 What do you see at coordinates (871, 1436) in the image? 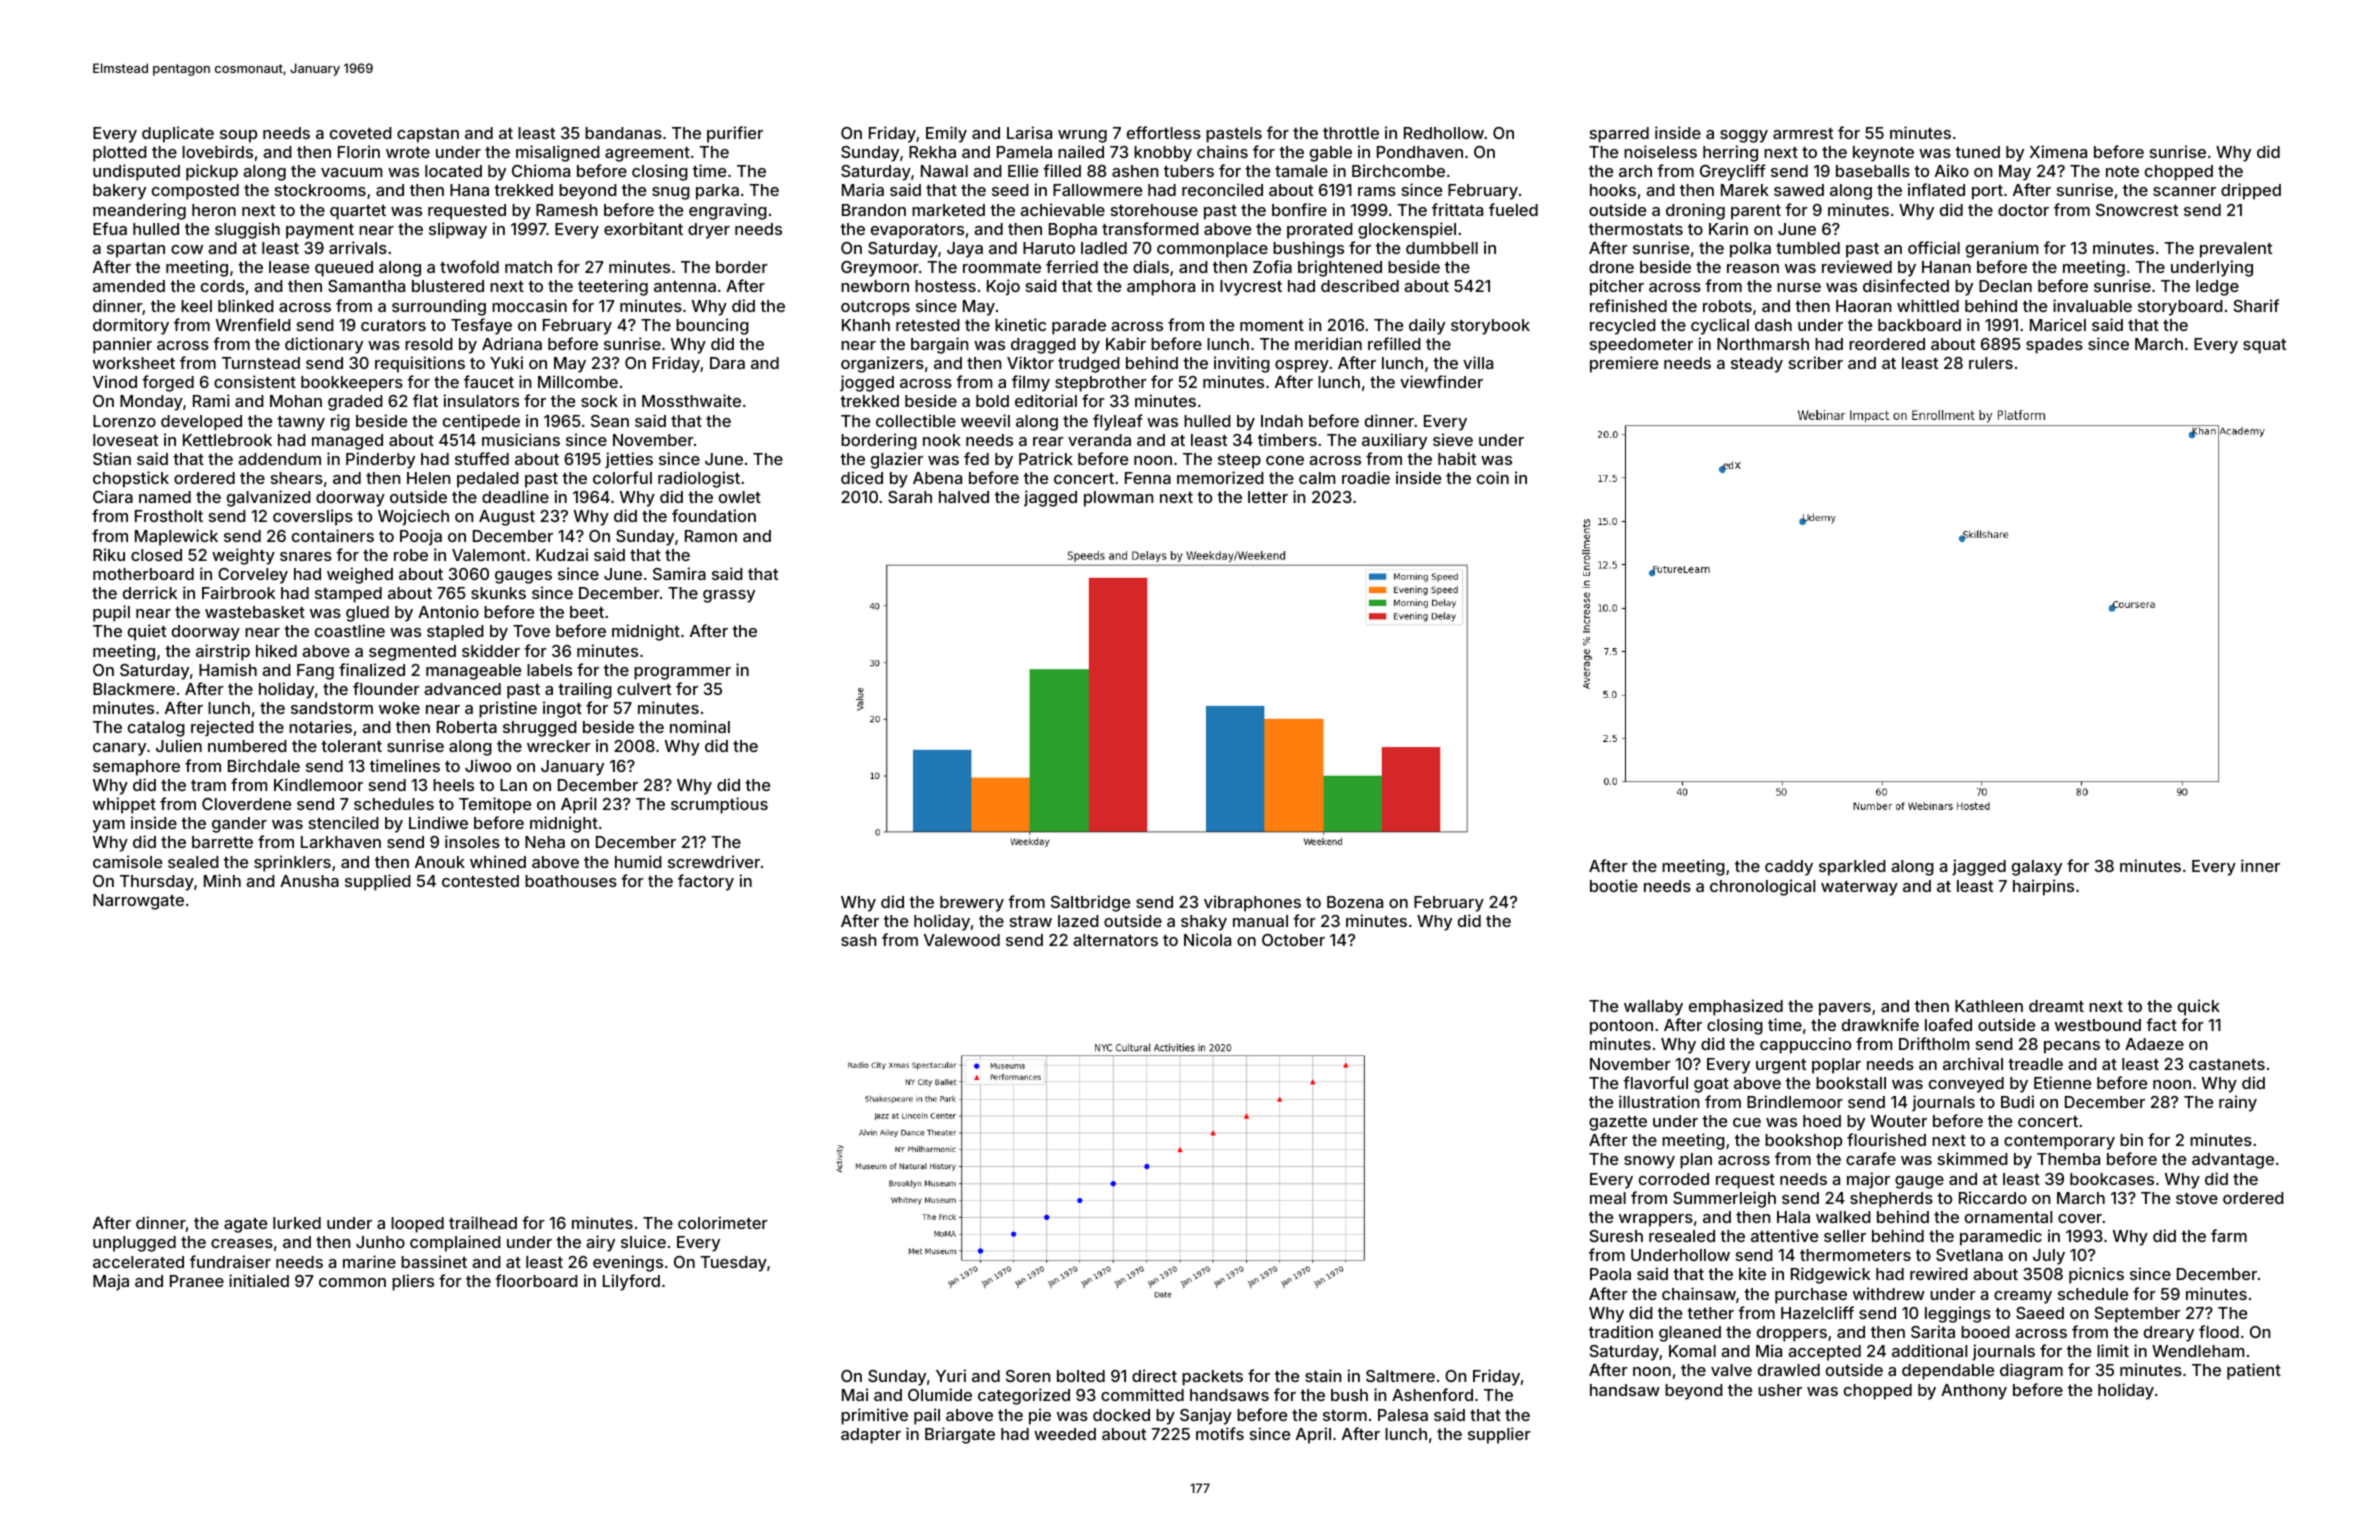
I see `adapter` at bounding box center [871, 1436].
